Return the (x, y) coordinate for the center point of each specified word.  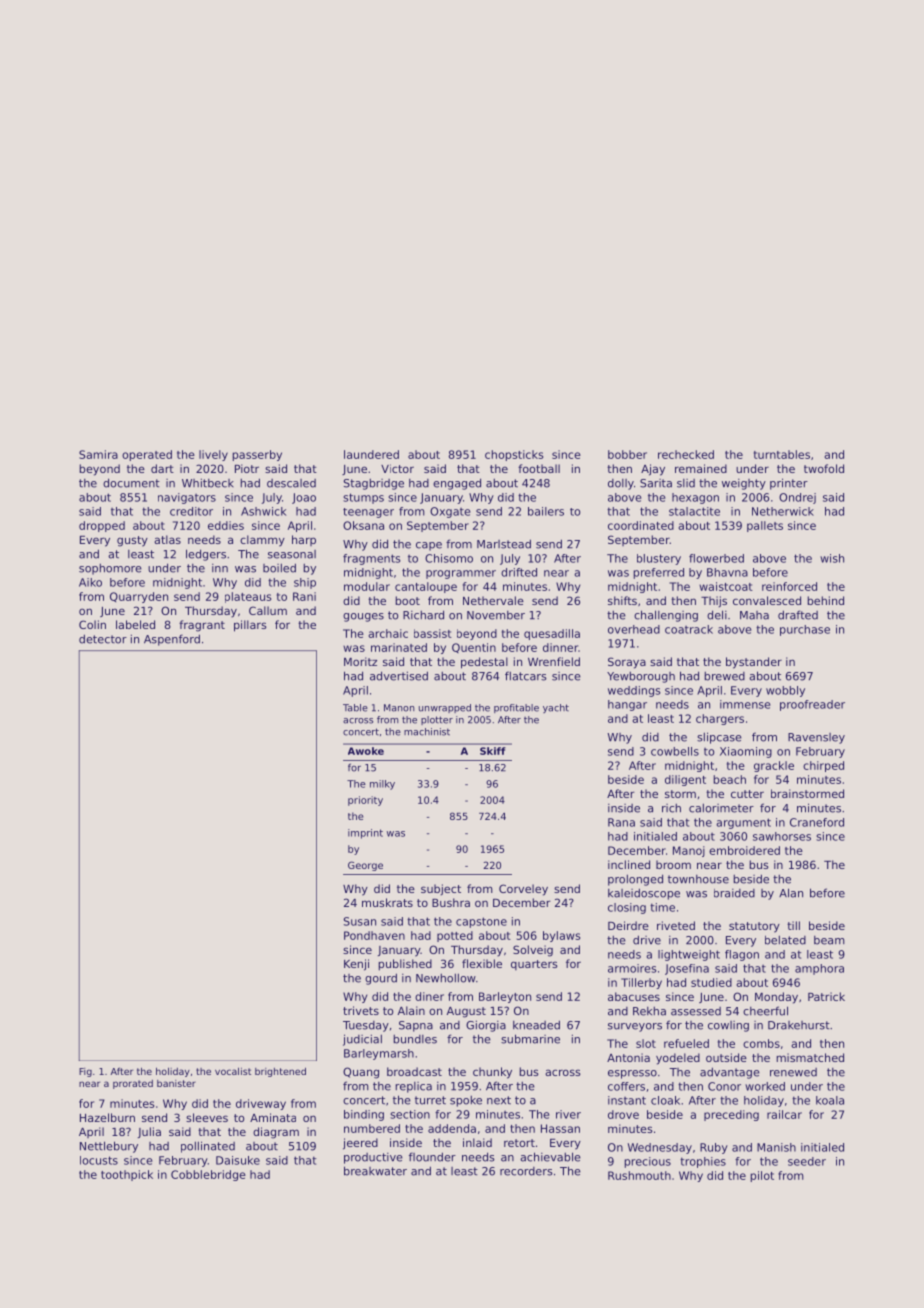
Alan (791, 893)
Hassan (560, 1128)
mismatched (810, 1057)
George (365, 866)
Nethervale (493, 600)
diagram (276, 1133)
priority (365, 801)
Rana (621, 822)
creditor (191, 511)
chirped (823, 766)
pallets (765, 526)
